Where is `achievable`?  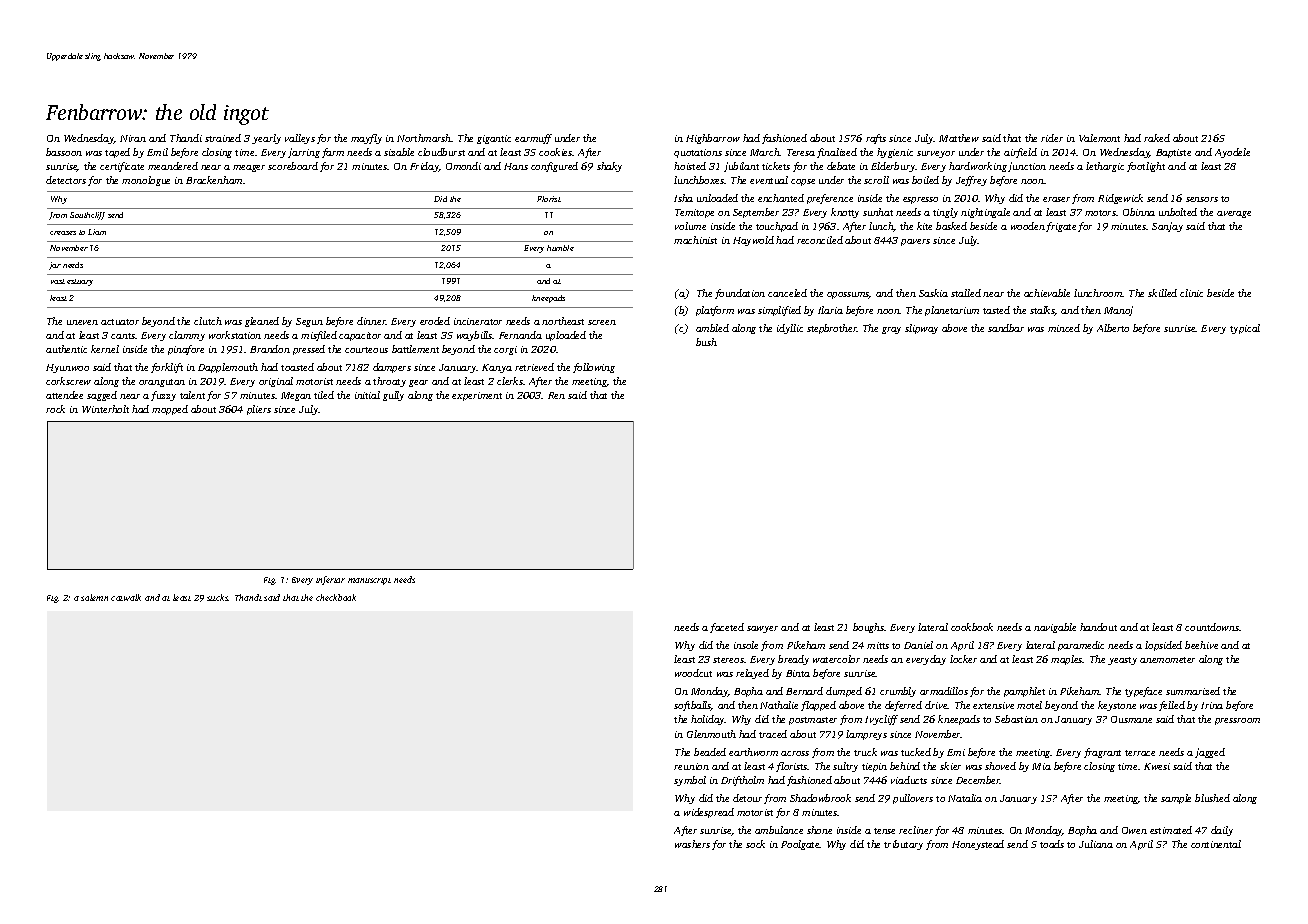
achievable is located at coordinates (1047, 293).
